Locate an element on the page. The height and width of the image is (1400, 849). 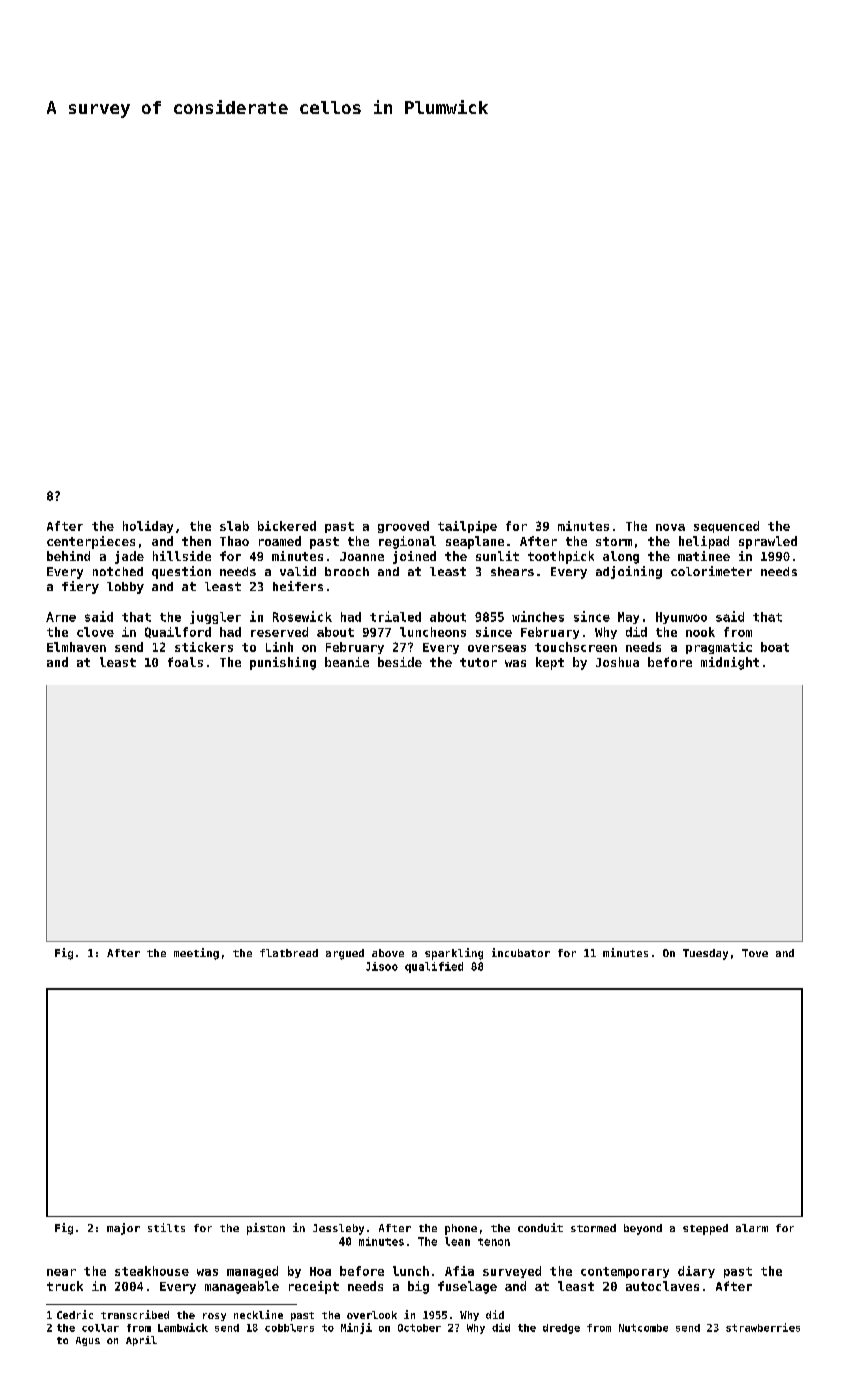
adjoining is located at coordinates (629, 572).
